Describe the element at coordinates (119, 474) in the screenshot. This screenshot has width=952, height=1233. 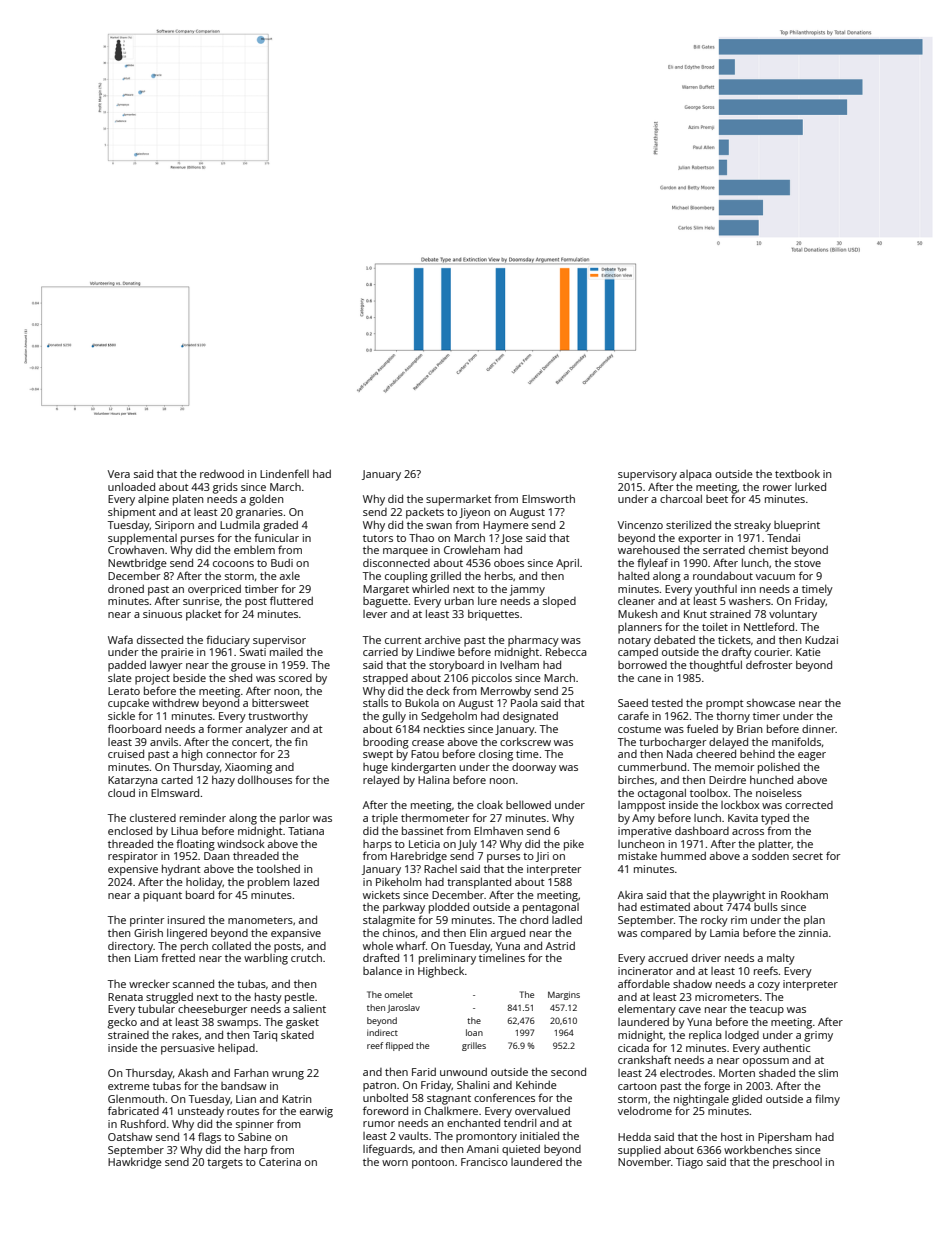
I see `Vera` at that location.
